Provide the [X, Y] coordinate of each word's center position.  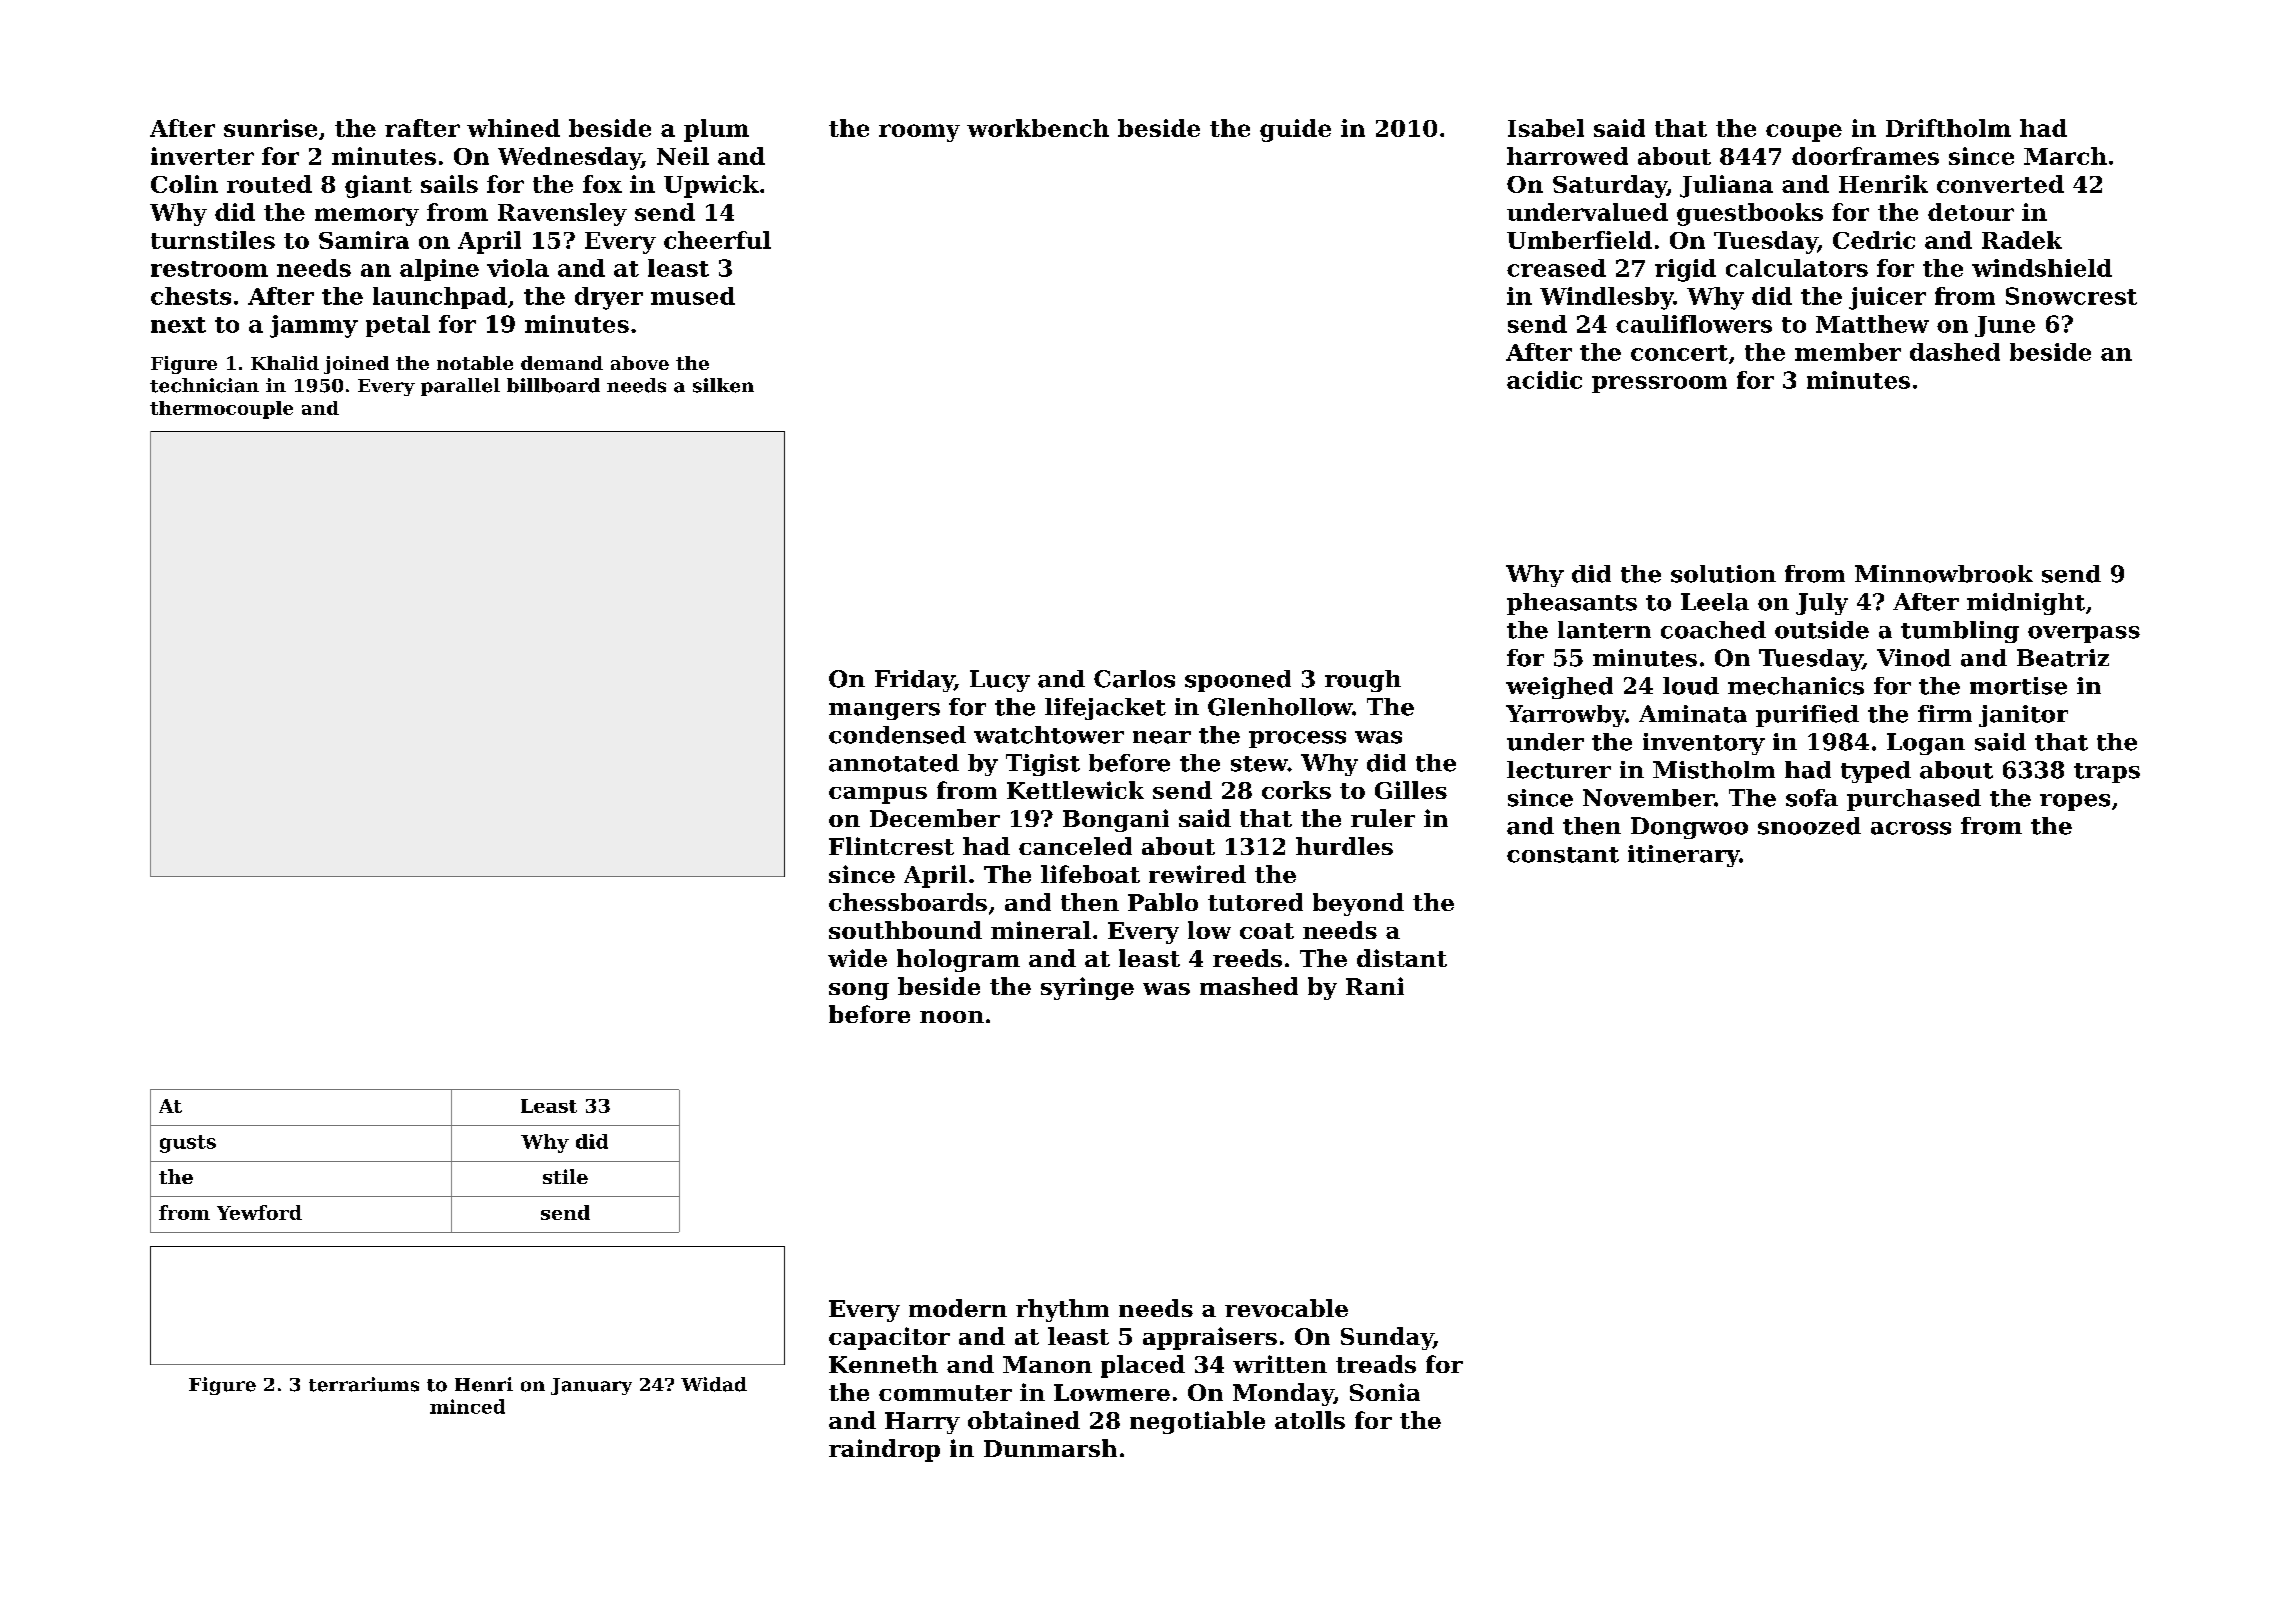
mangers [884, 711]
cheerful [717, 240]
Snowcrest [2071, 296]
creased [1556, 268]
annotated [894, 763]
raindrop [884, 1450]
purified [1807, 716]
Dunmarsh [1050, 1448]
